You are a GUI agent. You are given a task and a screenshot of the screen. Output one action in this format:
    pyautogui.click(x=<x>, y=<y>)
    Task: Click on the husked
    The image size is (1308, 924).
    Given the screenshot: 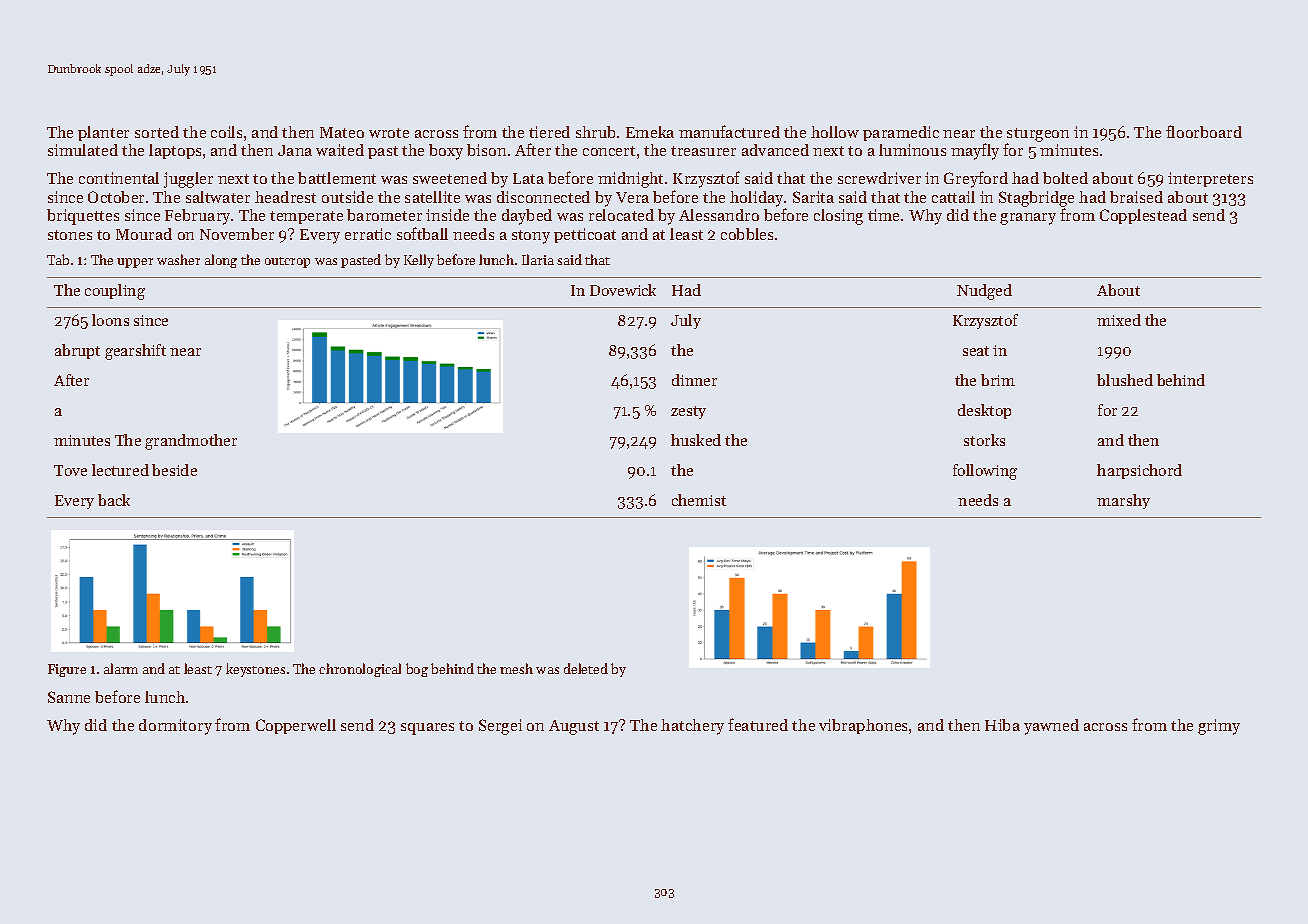 What is the action you would take?
    pyautogui.click(x=696, y=440)
